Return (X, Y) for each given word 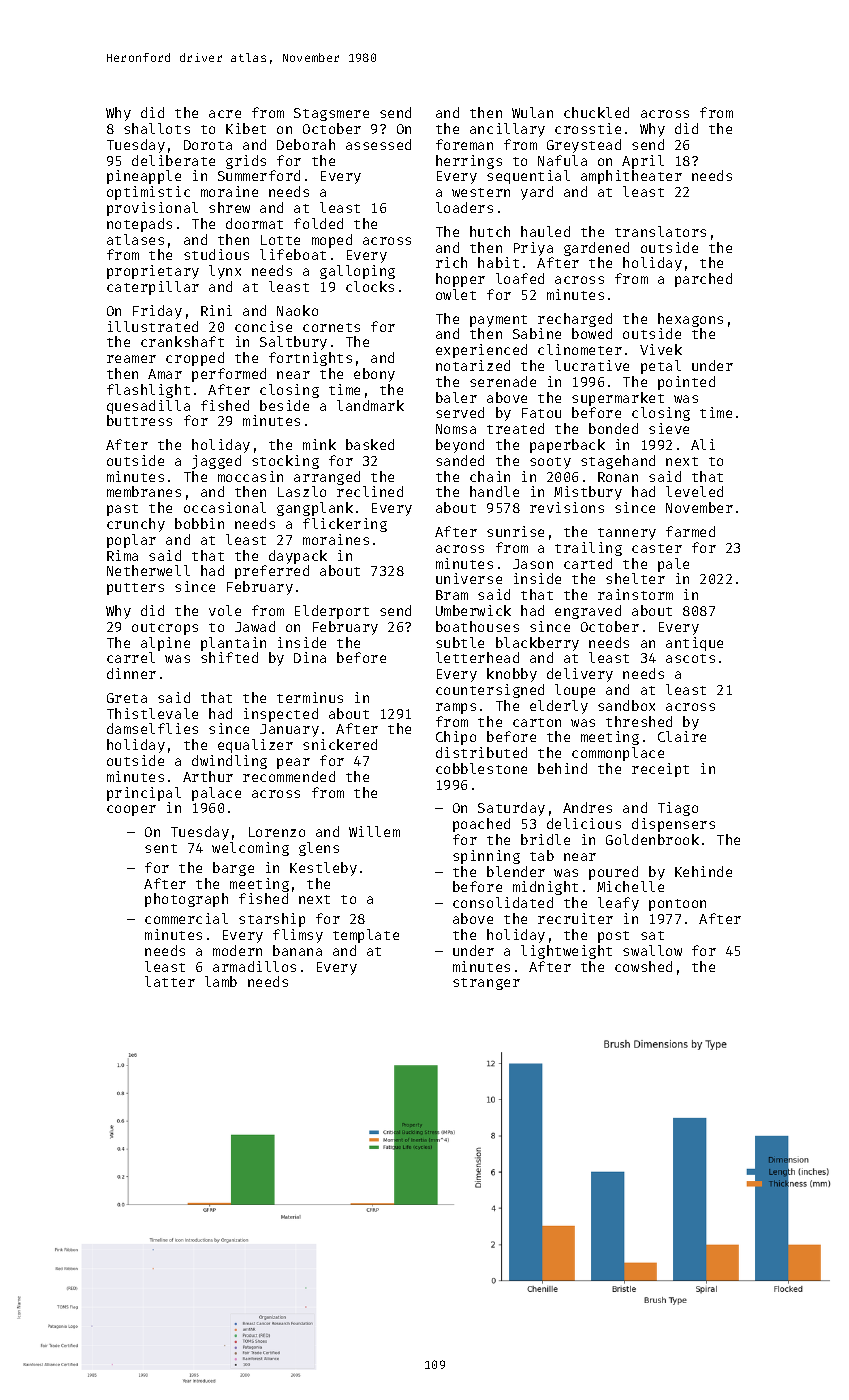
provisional (152, 209)
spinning (486, 857)
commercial (186, 918)
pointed (686, 383)
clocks (370, 286)
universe (469, 578)
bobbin (199, 523)
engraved (588, 612)
